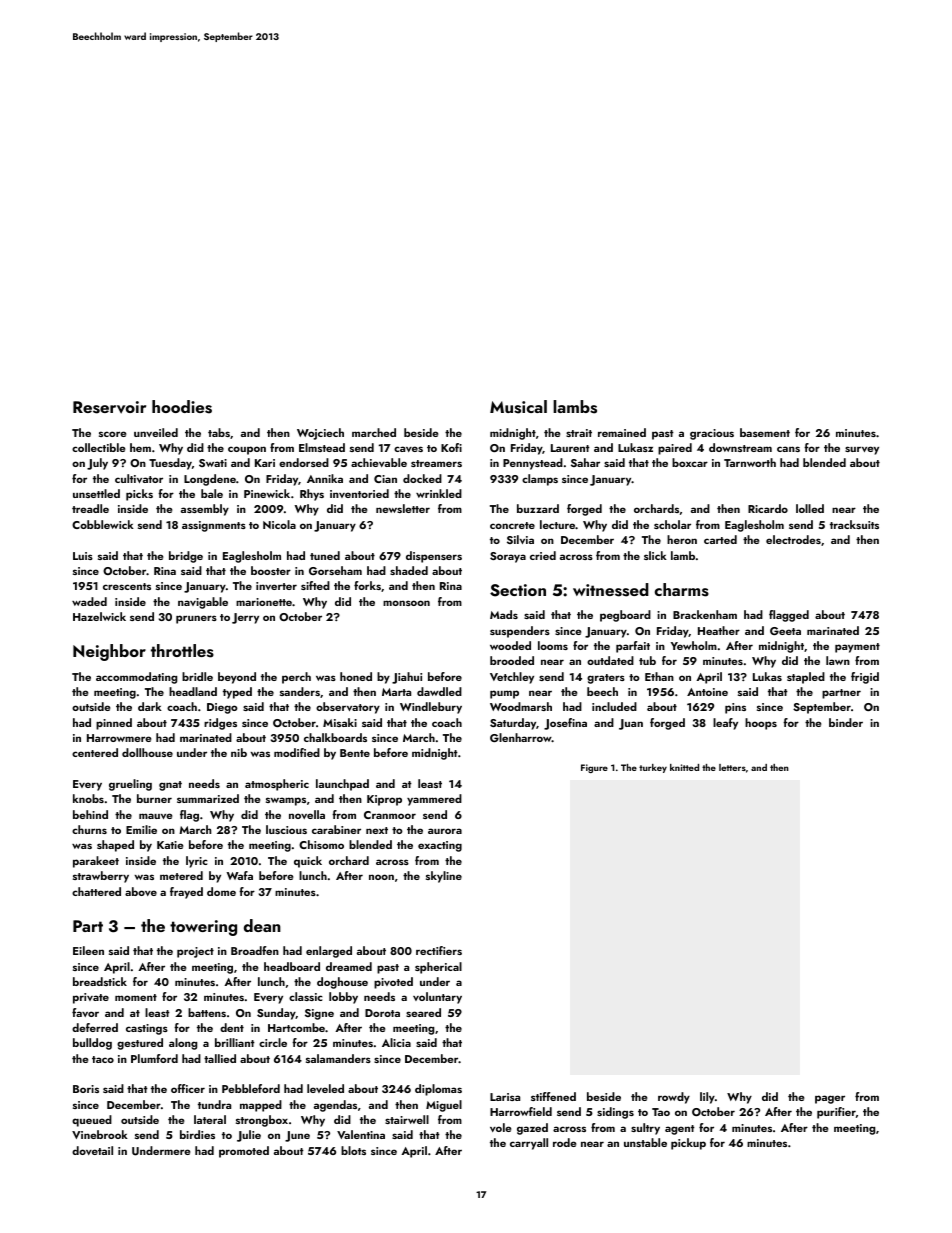 The height and width of the screenshot is (1233, 952). Describe the element at coordinates (439, 493) in the screenshot. I see `wrinkled` at that location.
